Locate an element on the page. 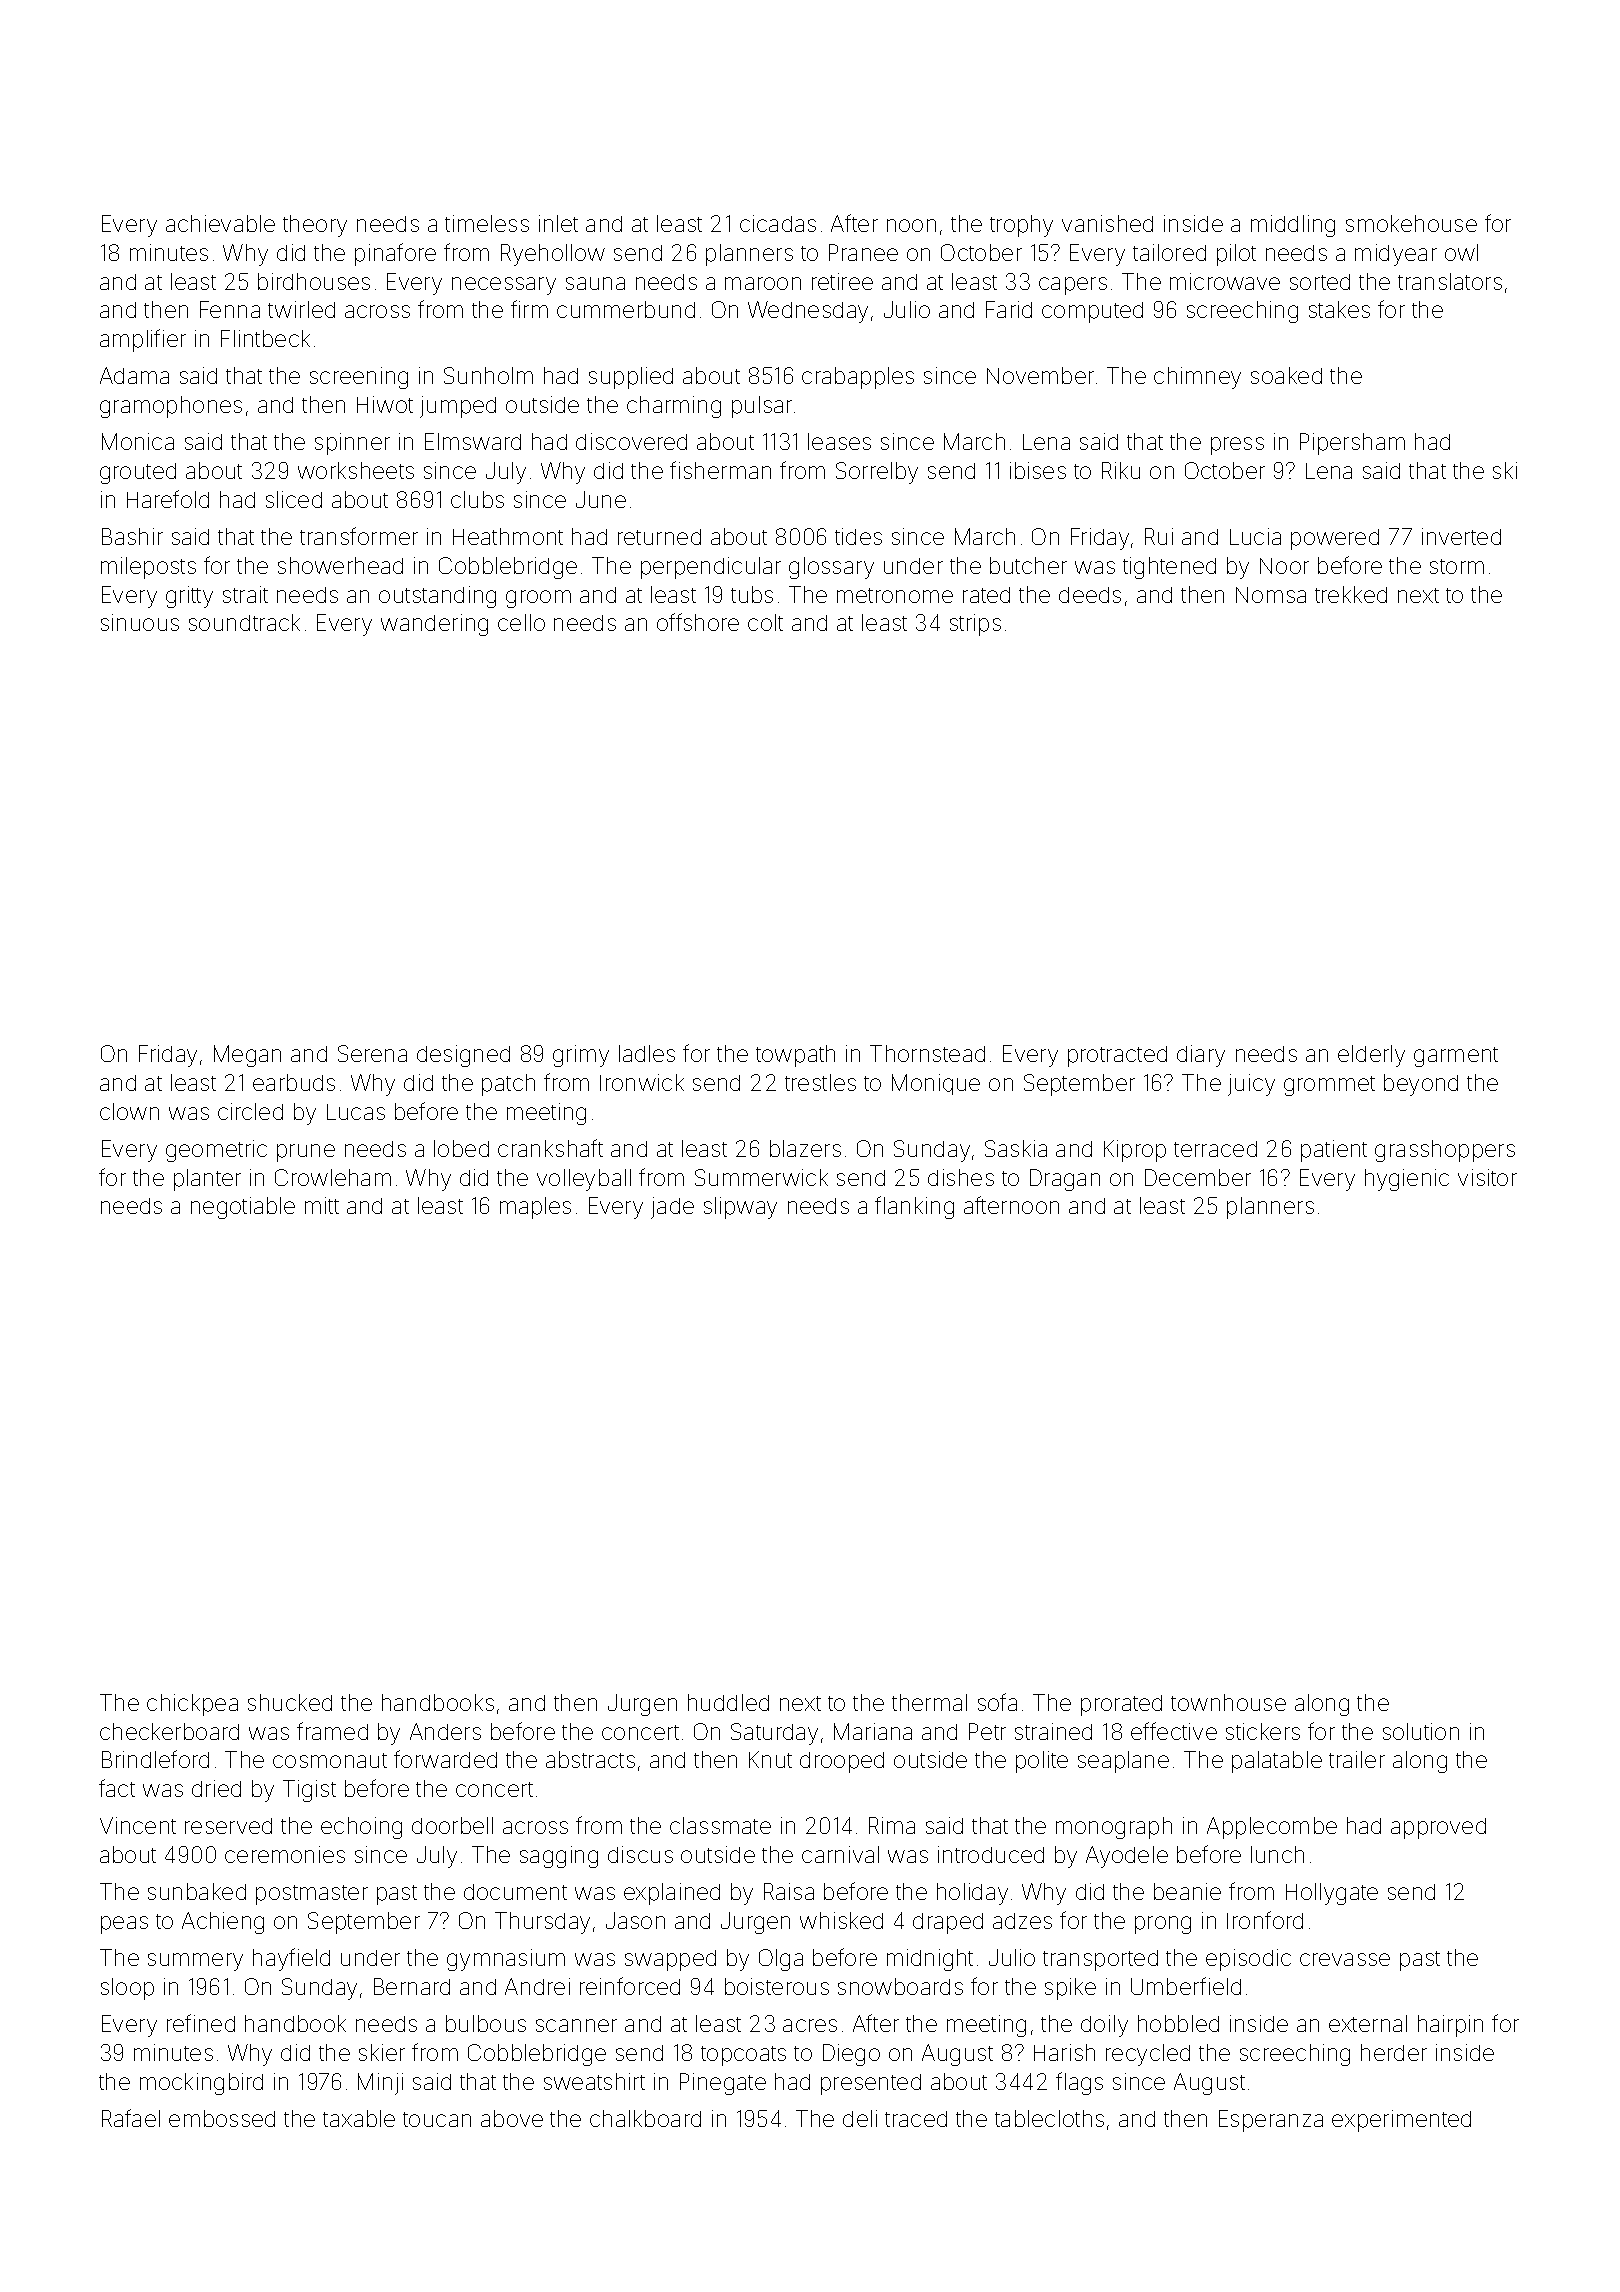  Rafael is located at coordinates (131, 2118).
